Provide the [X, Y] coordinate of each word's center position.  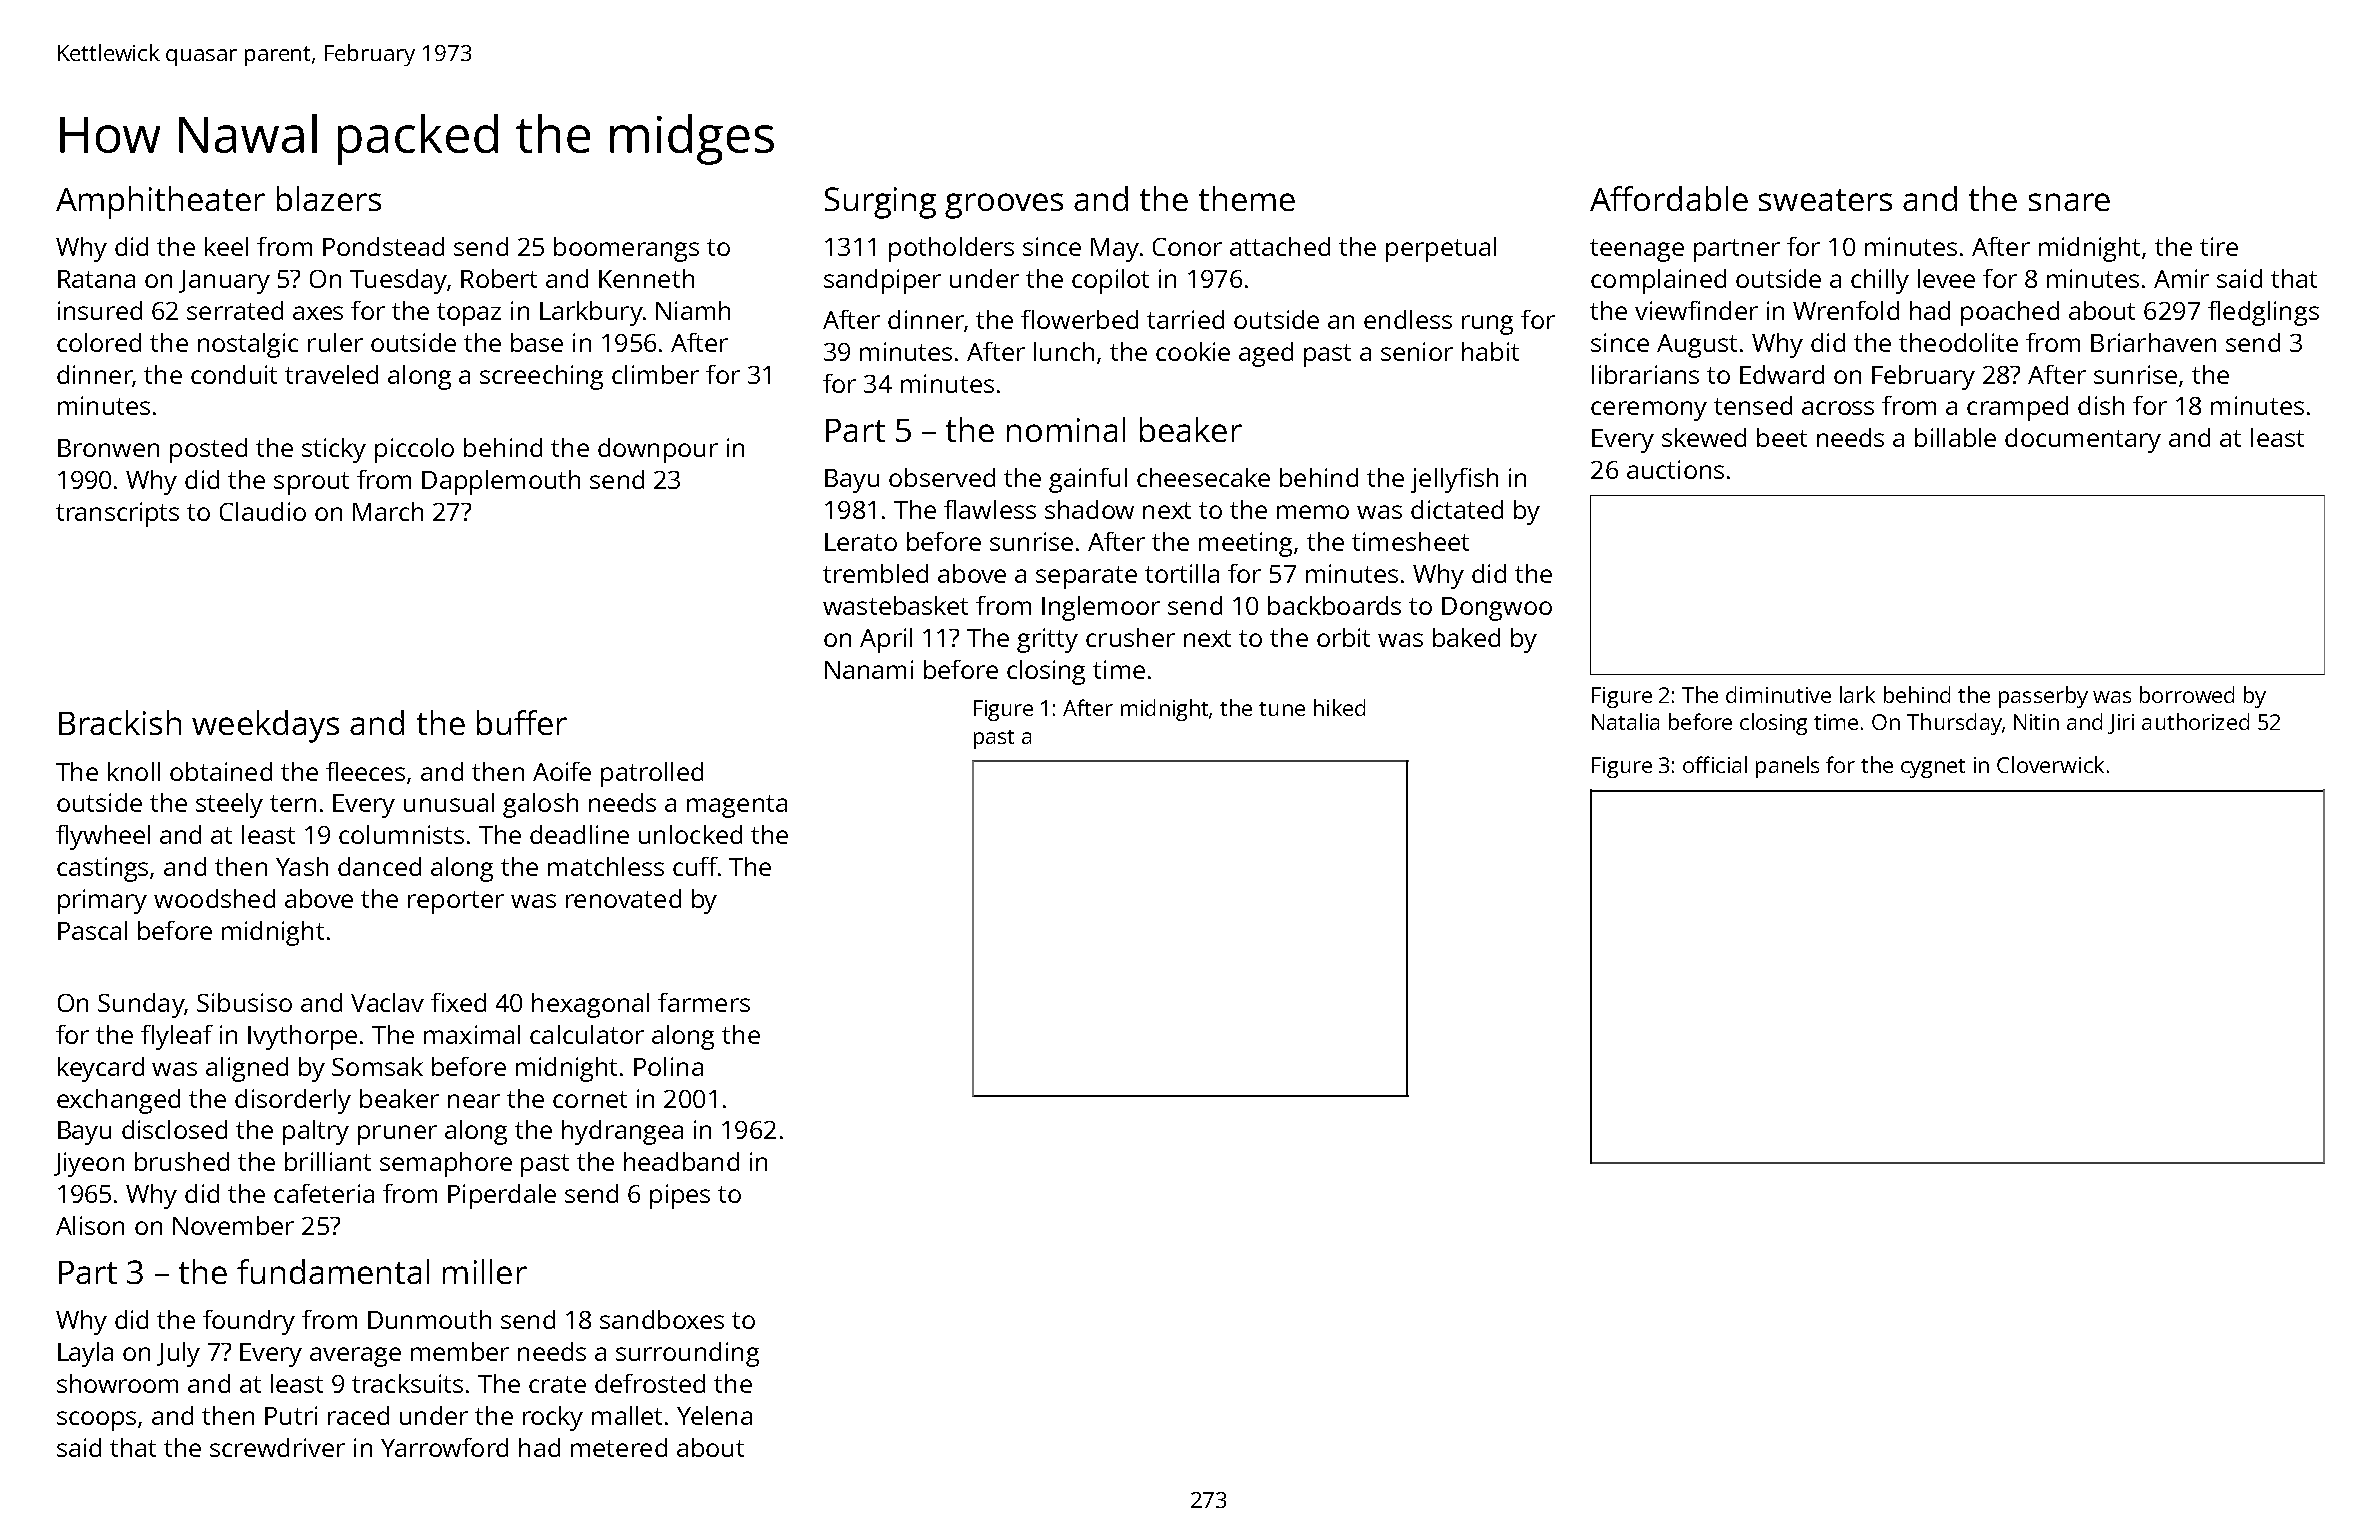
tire [2219, 246]
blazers [329, 198]
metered [619, 1447]
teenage [1637, 250]
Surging [880, 203]
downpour [658, 450]
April [886, 640]
